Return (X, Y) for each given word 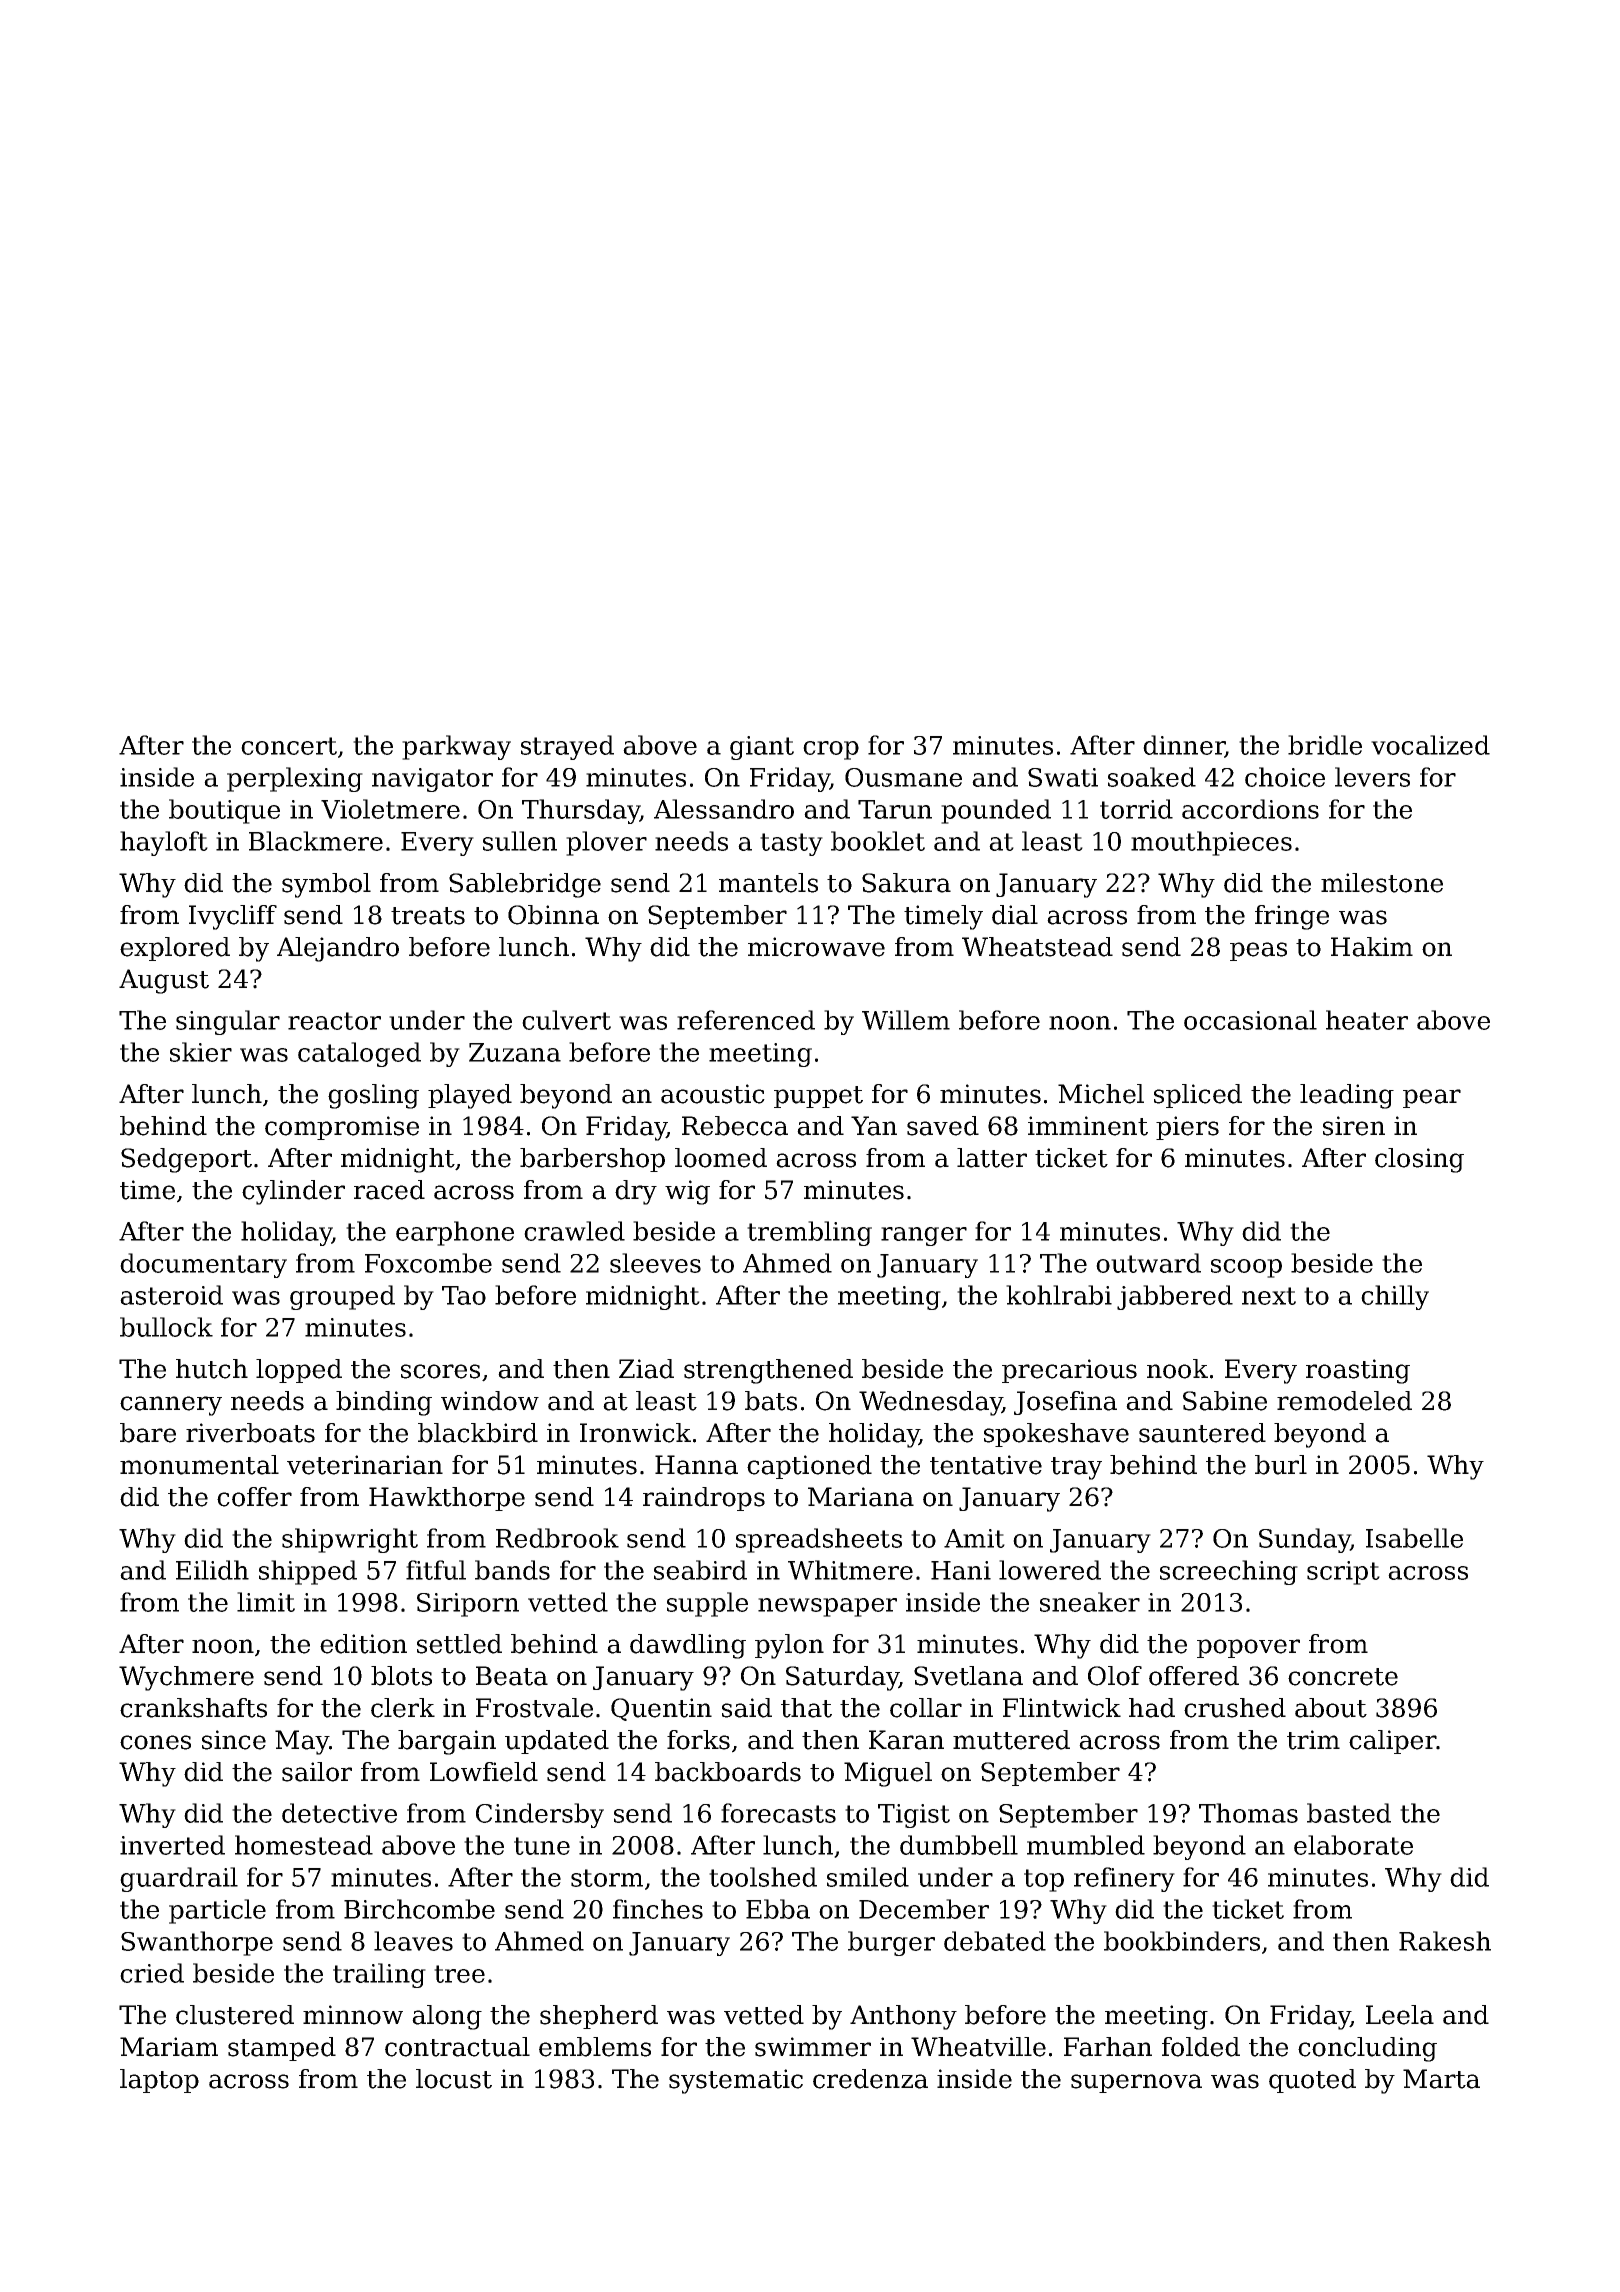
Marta (1441, 2079)
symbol (326, 885)
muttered (1011, 1740)
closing (1419, 1160)
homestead (304, 1845)
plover (606, 843)
